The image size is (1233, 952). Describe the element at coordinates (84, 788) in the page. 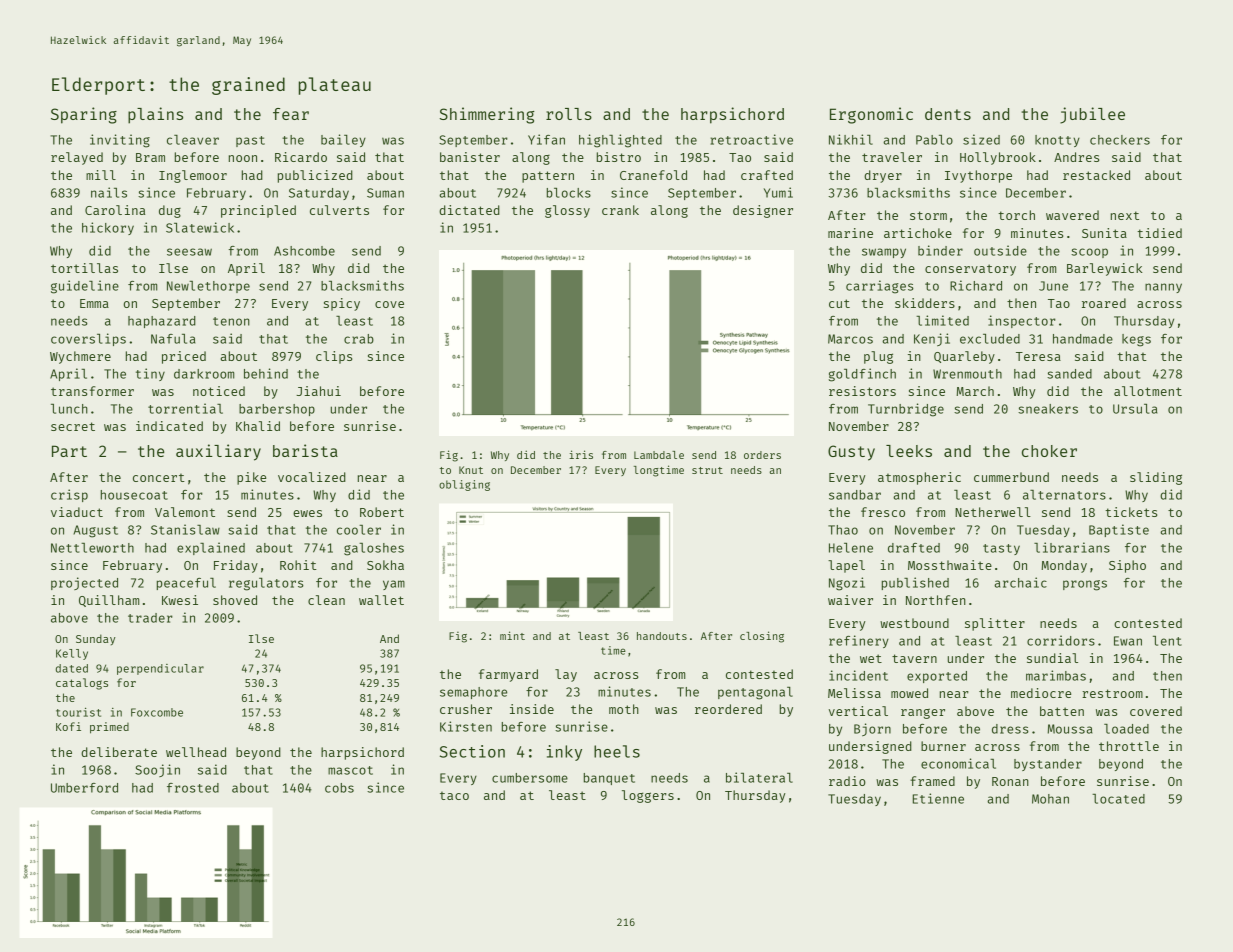

I see `Umberford` at that location.
